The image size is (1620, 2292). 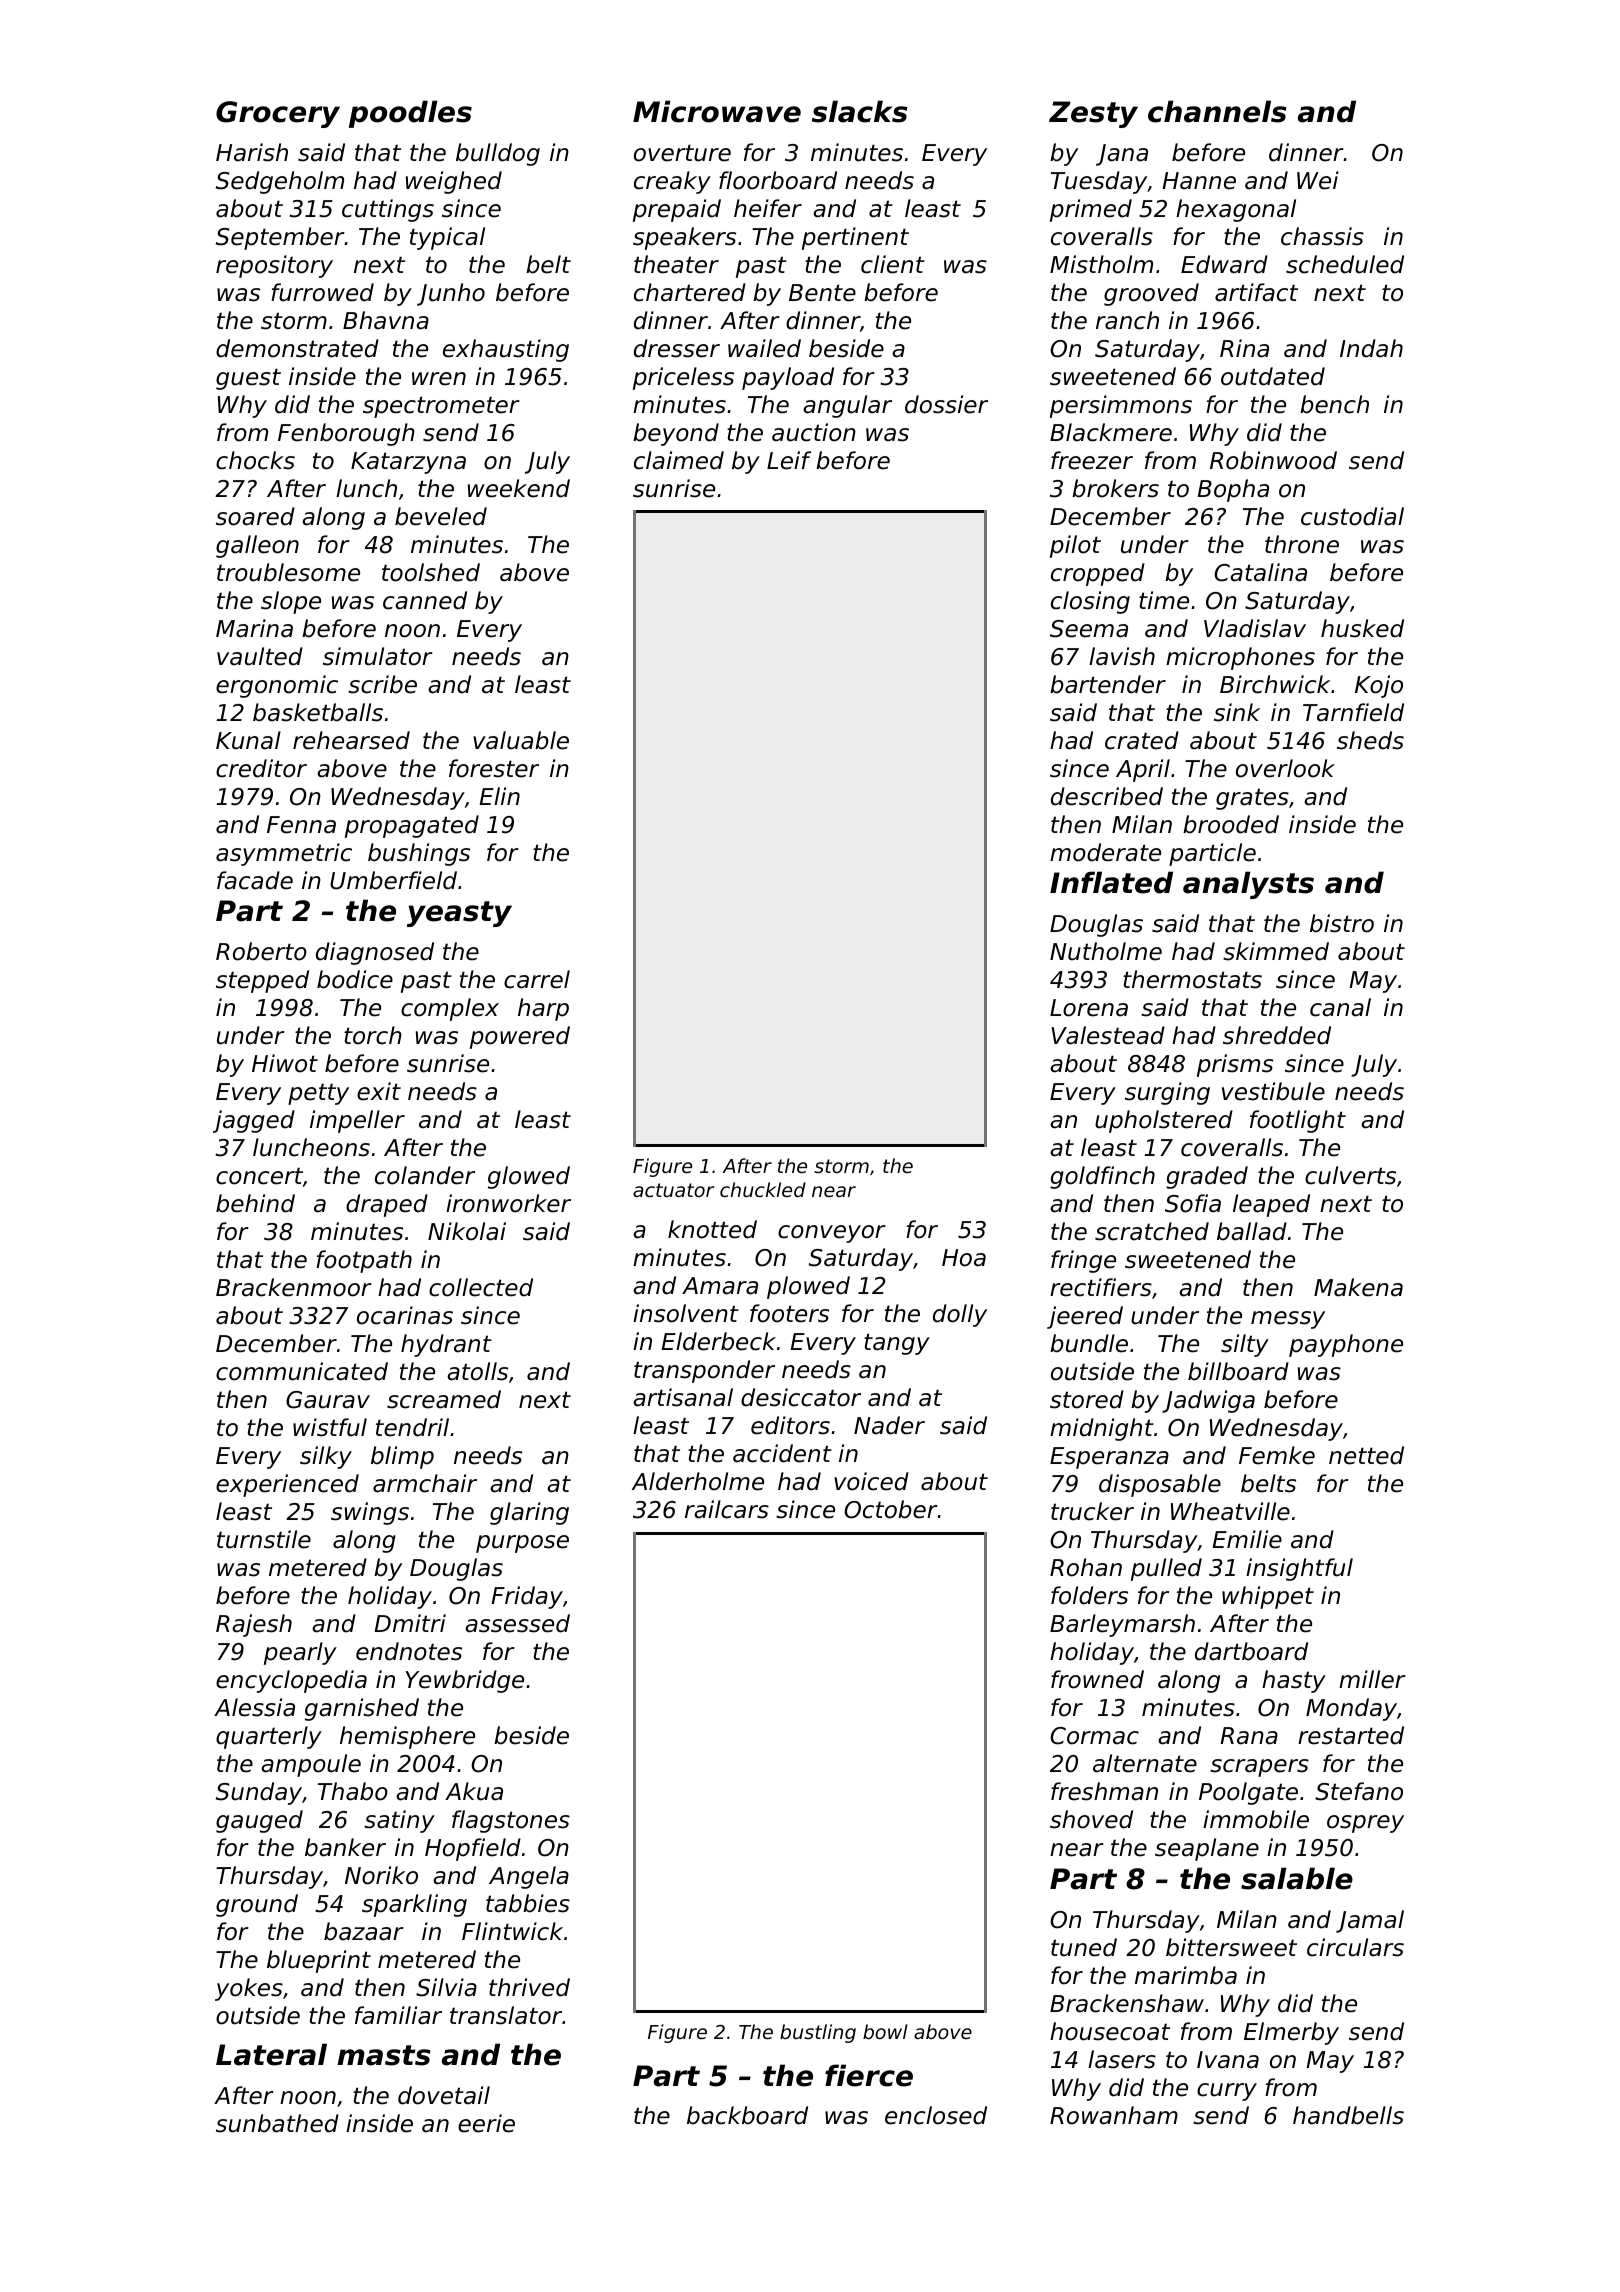 What do you see at coordinates (521, 740) in the page?
I see `valuable` at bounding box center [521, 740].
